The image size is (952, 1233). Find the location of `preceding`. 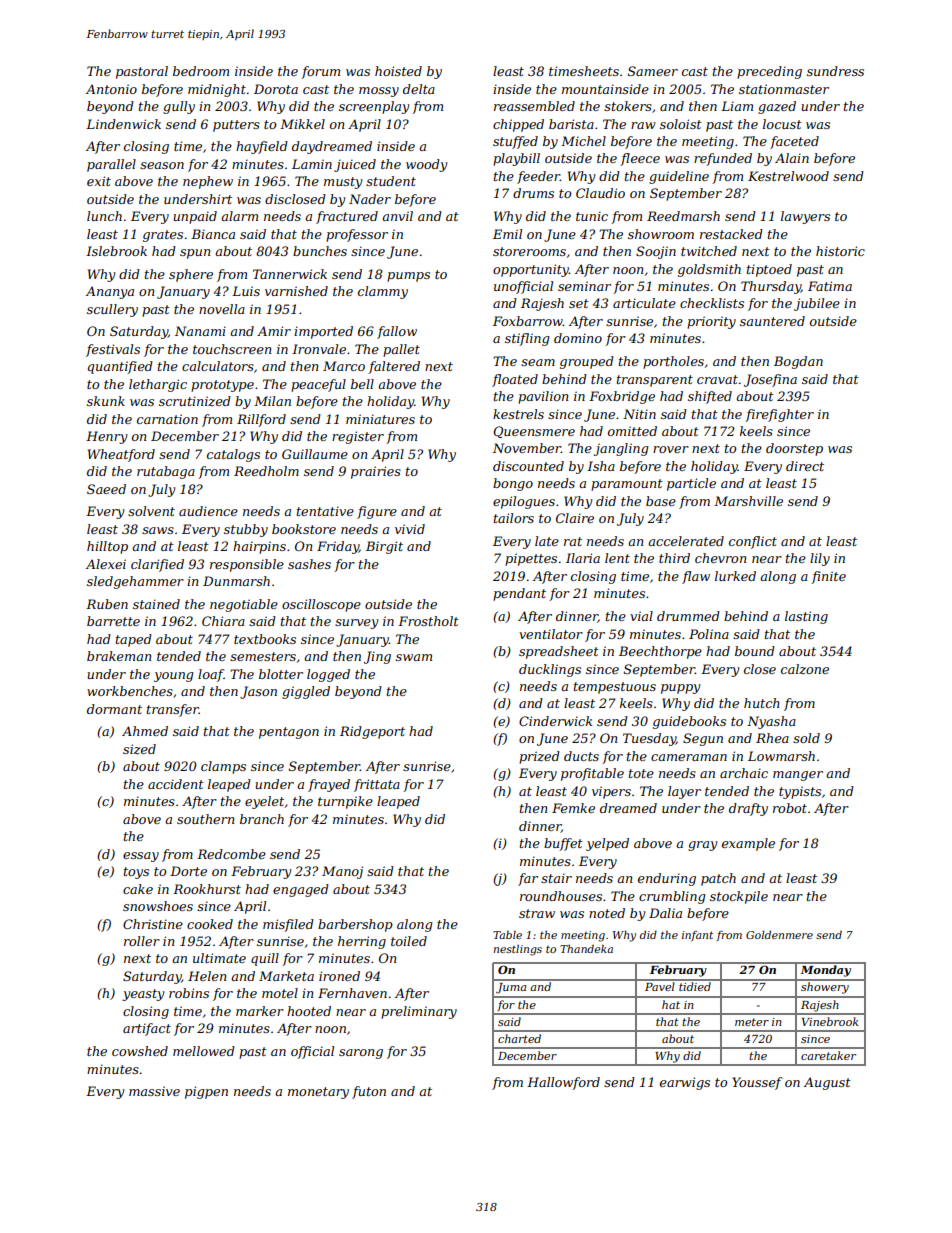

preceding is located at coordinates (769, 72).
